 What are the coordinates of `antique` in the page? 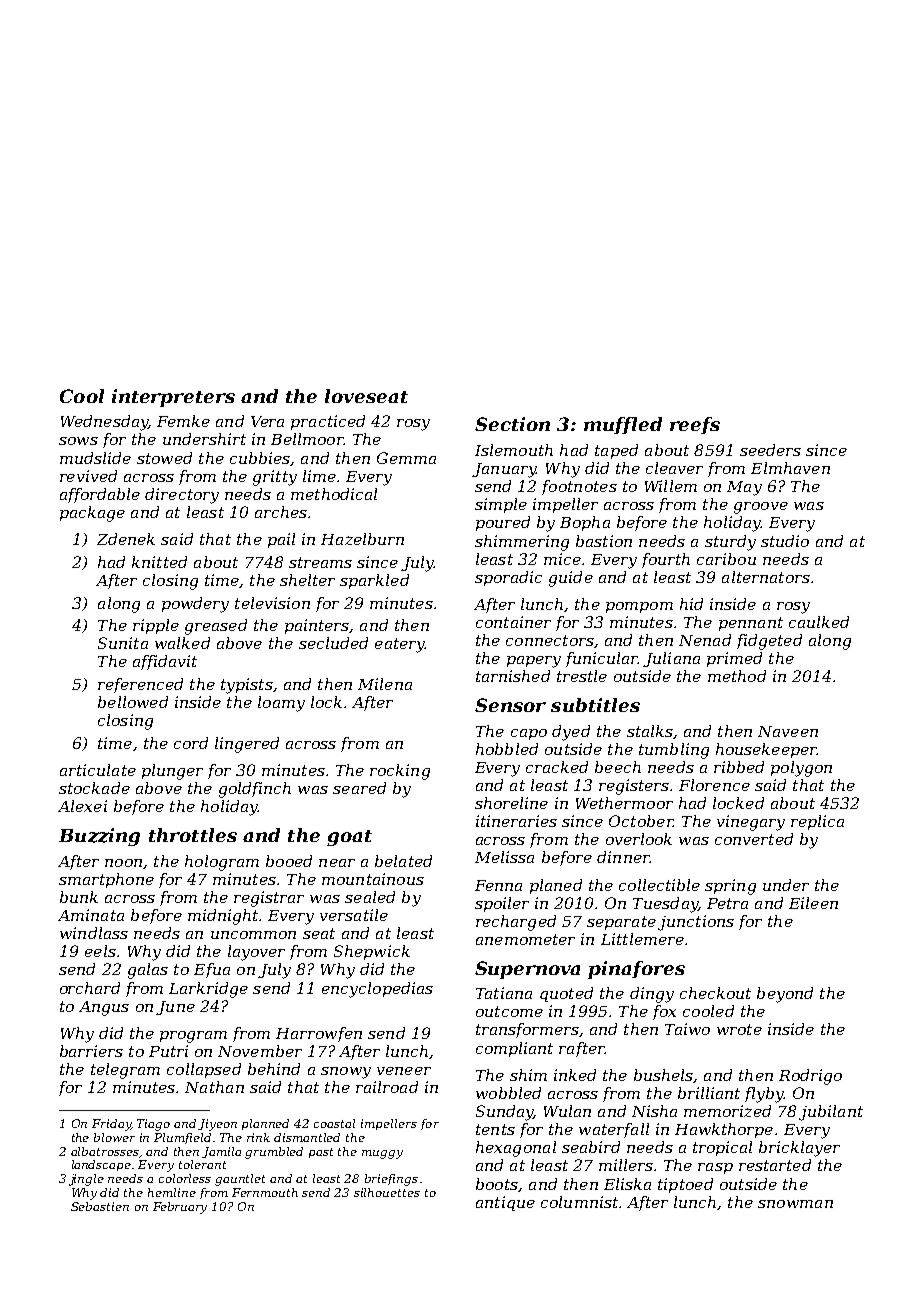 It's located at (505, 1203).
